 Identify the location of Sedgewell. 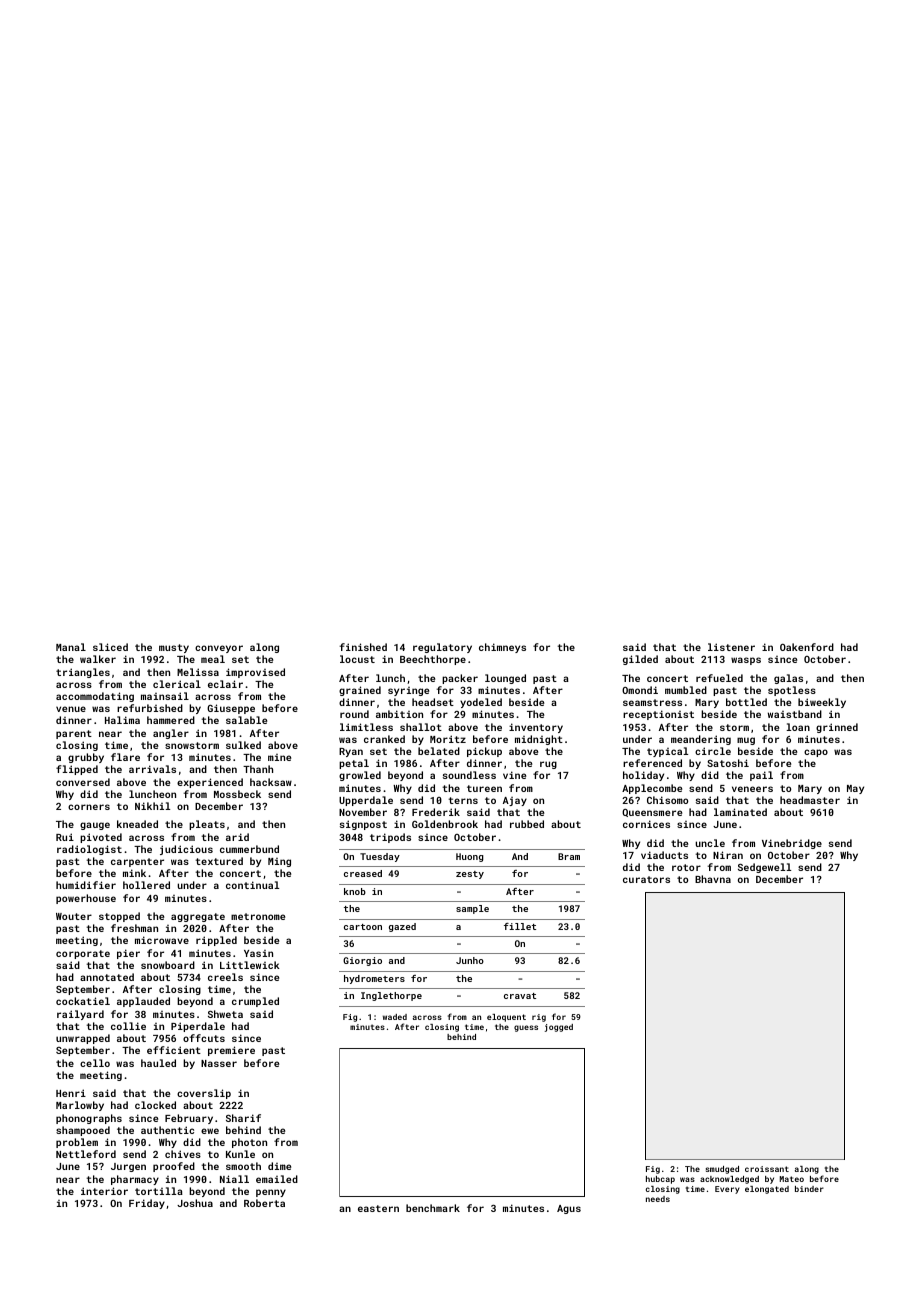
(764, 868).
